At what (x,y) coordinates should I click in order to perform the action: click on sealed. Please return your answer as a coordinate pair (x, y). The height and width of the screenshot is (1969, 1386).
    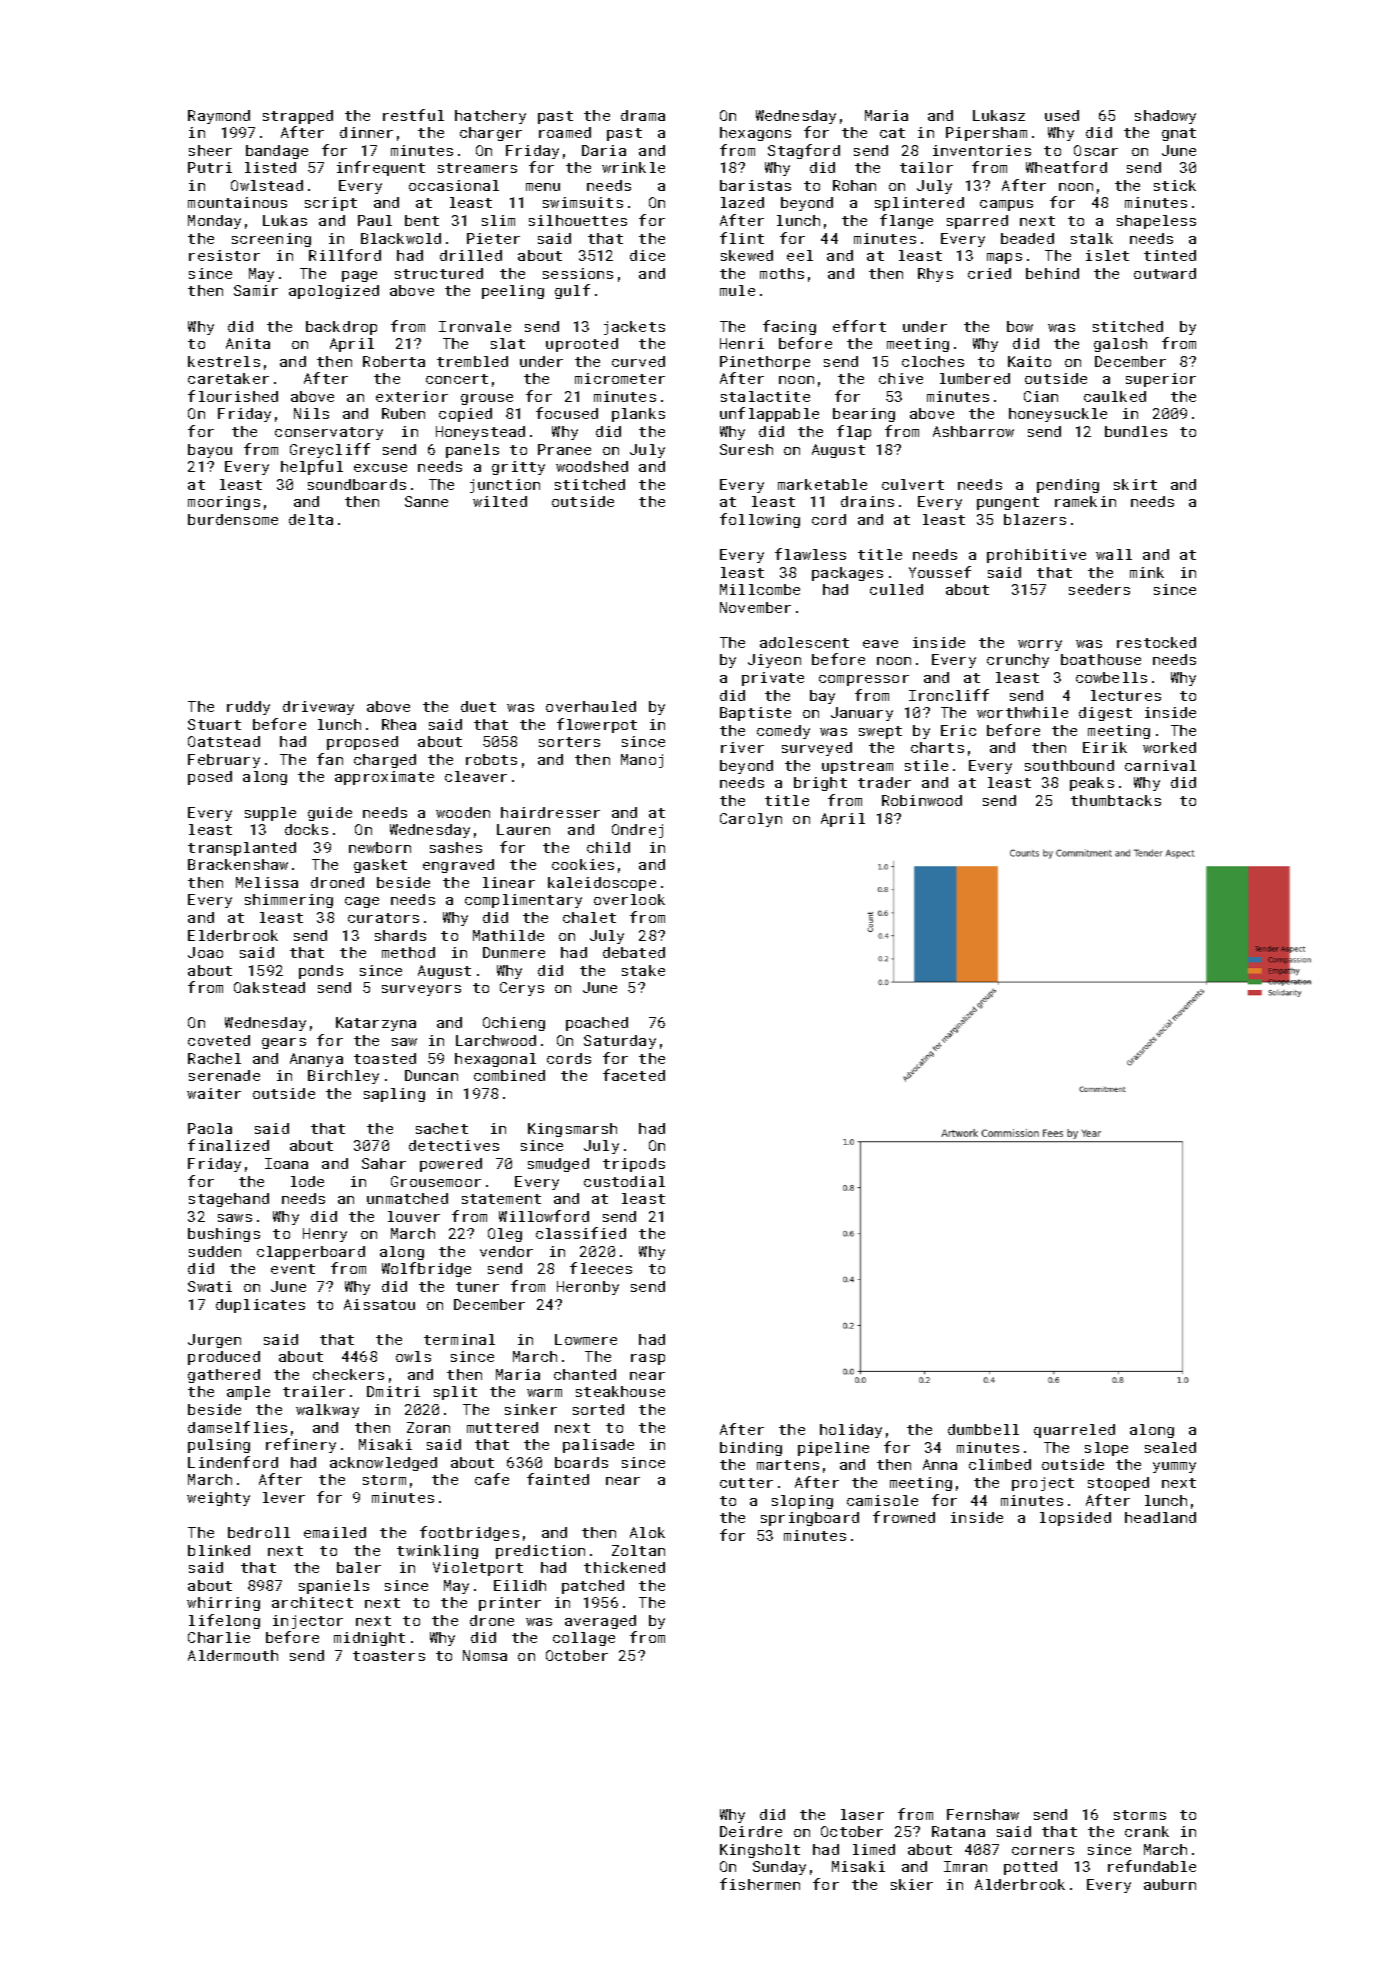
    Looking at the image, I should click on (1170, 1447).
